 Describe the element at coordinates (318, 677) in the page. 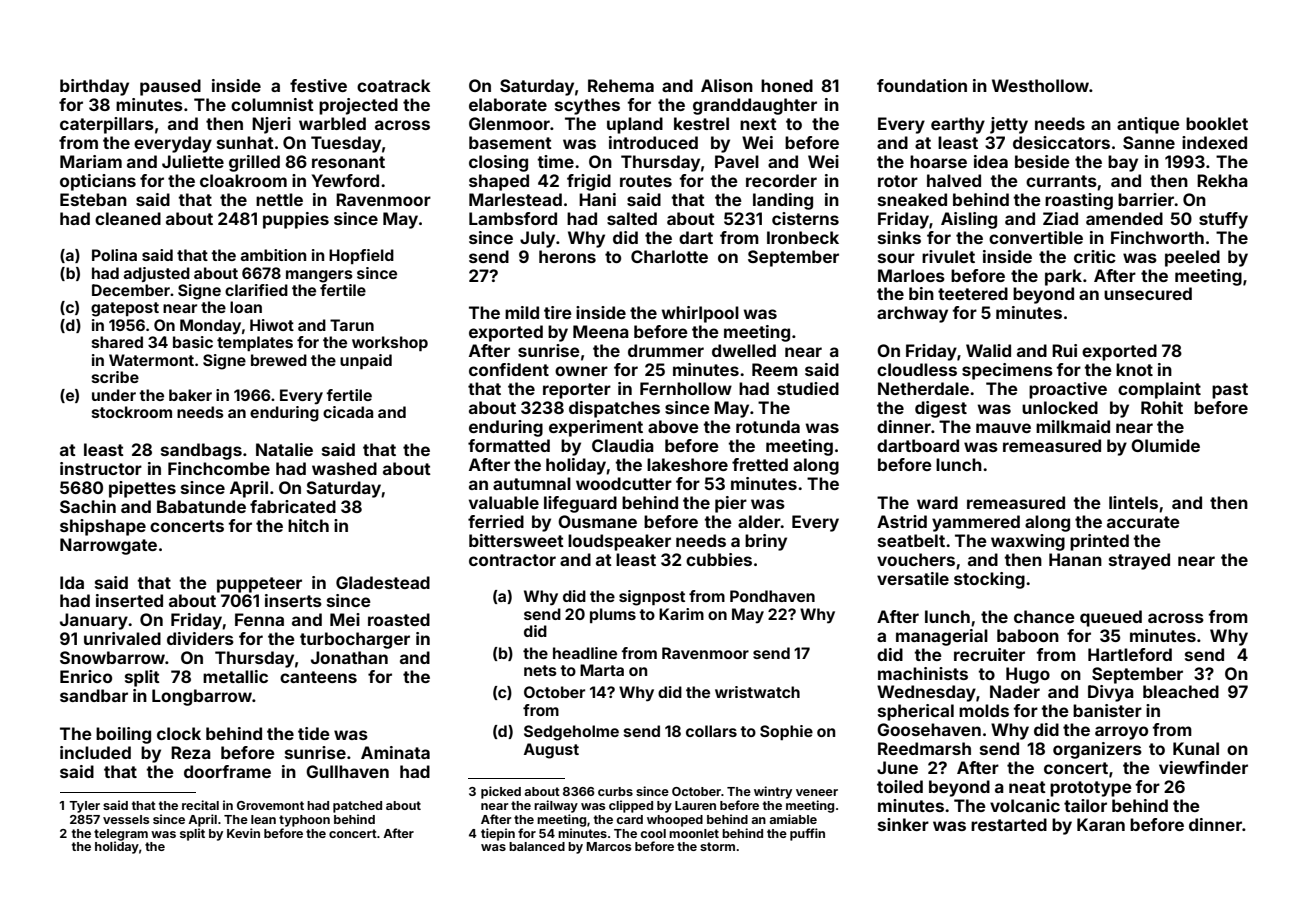

I see `canteens` at that location.
